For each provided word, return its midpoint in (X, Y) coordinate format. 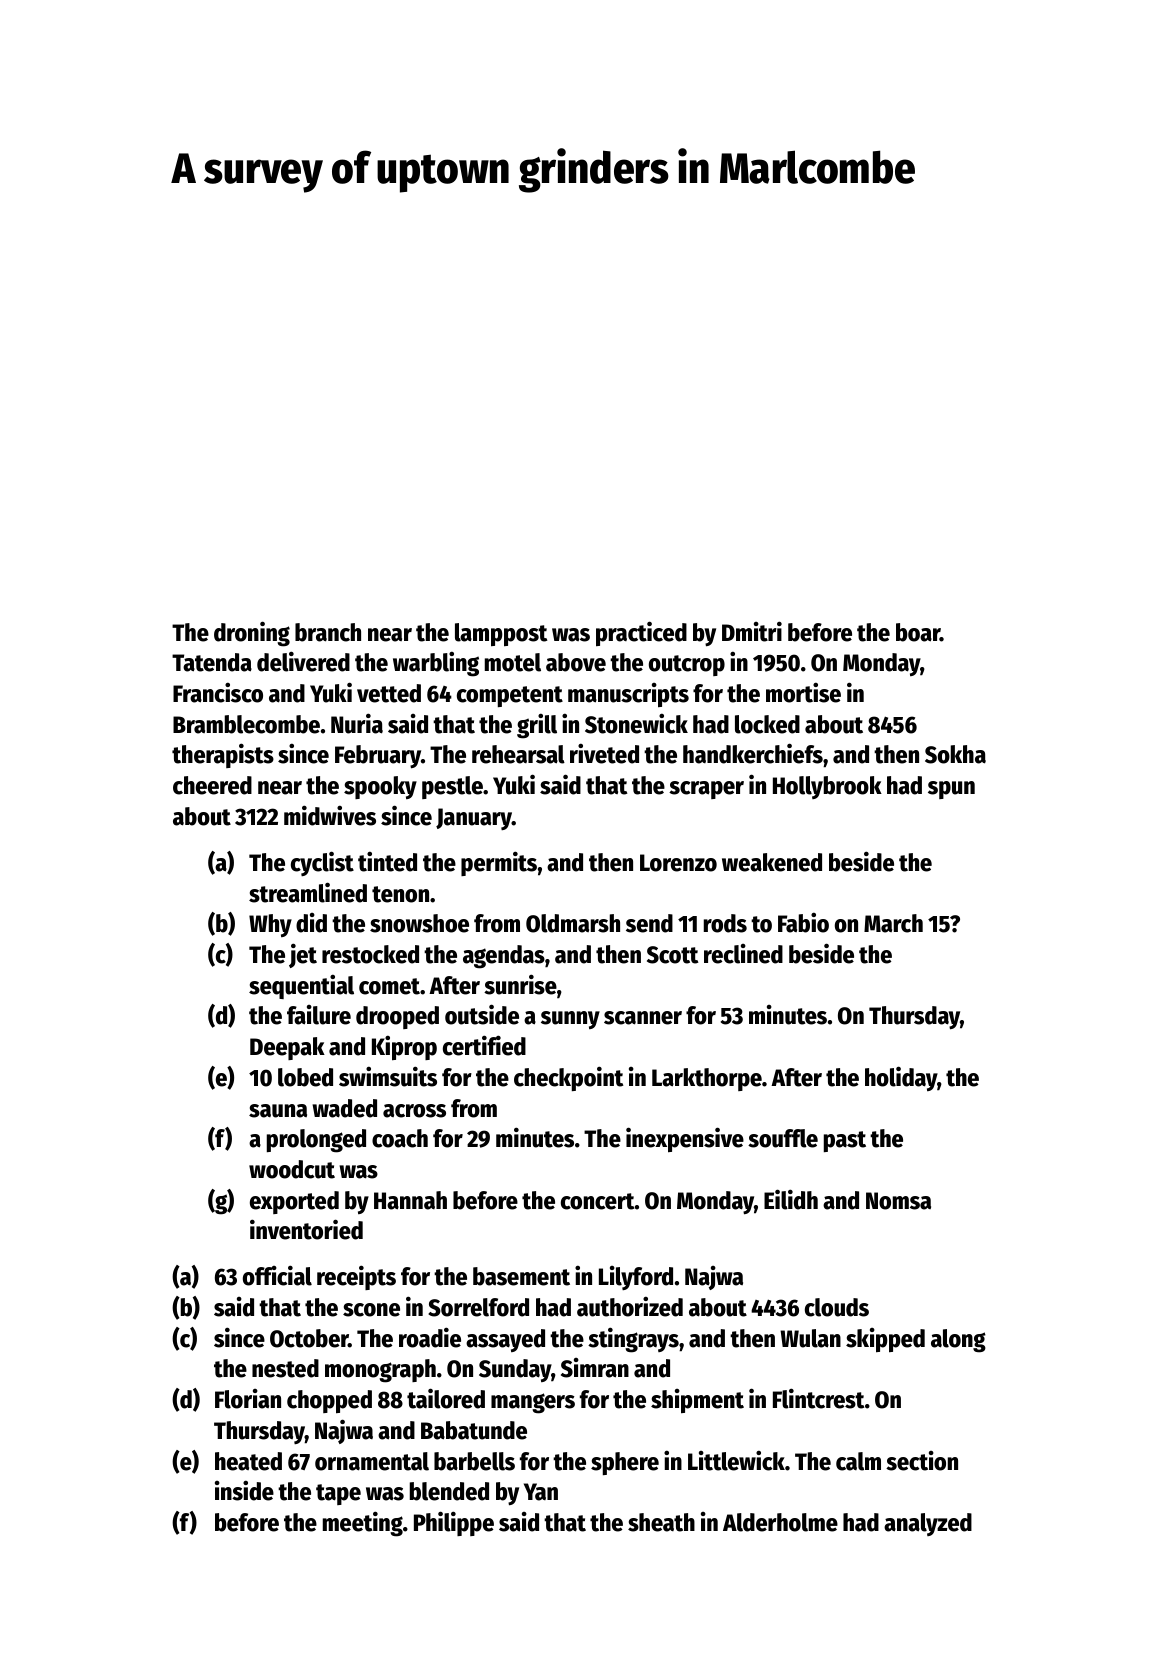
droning (252, 634)
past (845, 1141)
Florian (248, 1399)
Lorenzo (678, 863)
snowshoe (419, 923)
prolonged (316, 1141)
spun (951, 790)
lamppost (501, 634)
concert (598, 1201)
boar (918, 632)
